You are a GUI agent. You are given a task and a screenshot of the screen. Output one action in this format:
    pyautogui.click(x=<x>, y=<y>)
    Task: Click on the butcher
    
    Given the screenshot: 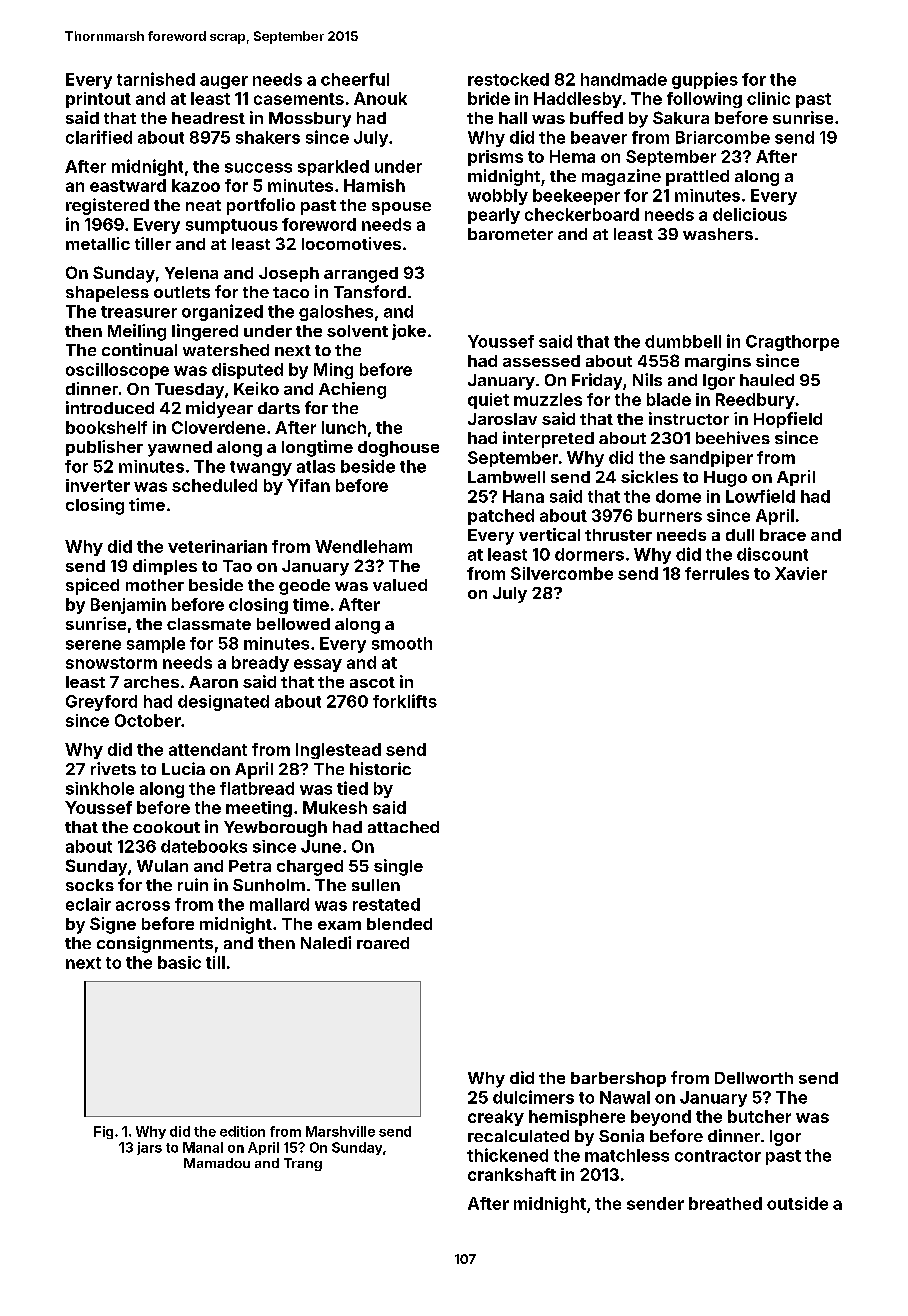 What is the action you would take?
    pyautogui.click(x=759, y=1116)
